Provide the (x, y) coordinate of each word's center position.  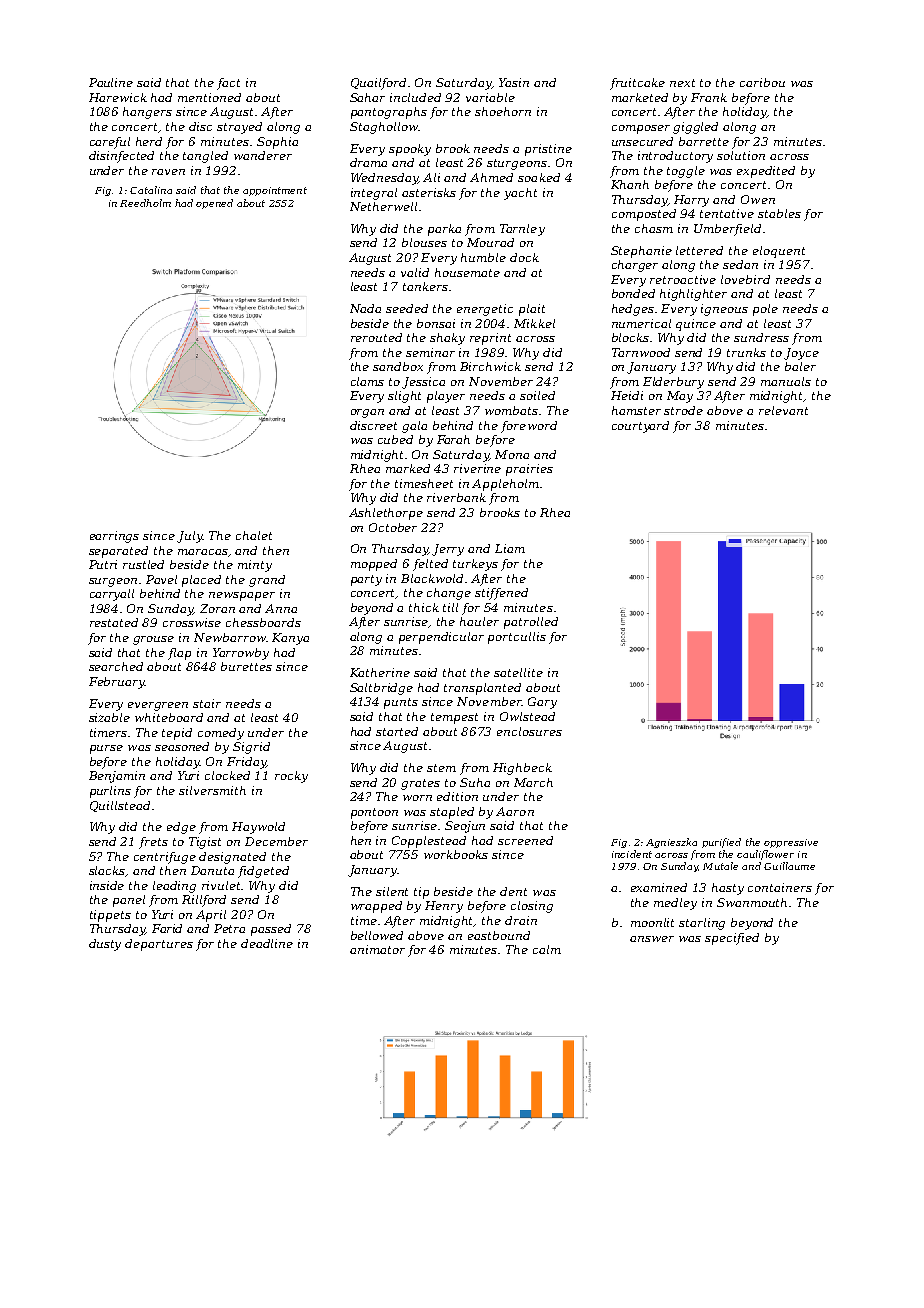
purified (721, 843)
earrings (114, 537)
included (415, 97)
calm (547, 949)
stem (441, 768)
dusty (105, 945)
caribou (762, 82)
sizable (109, 717)
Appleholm (505, 485)
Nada (365, 308)
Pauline (111, 82)
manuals (786, 381)
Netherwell (383, 206)
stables (779, 213)
